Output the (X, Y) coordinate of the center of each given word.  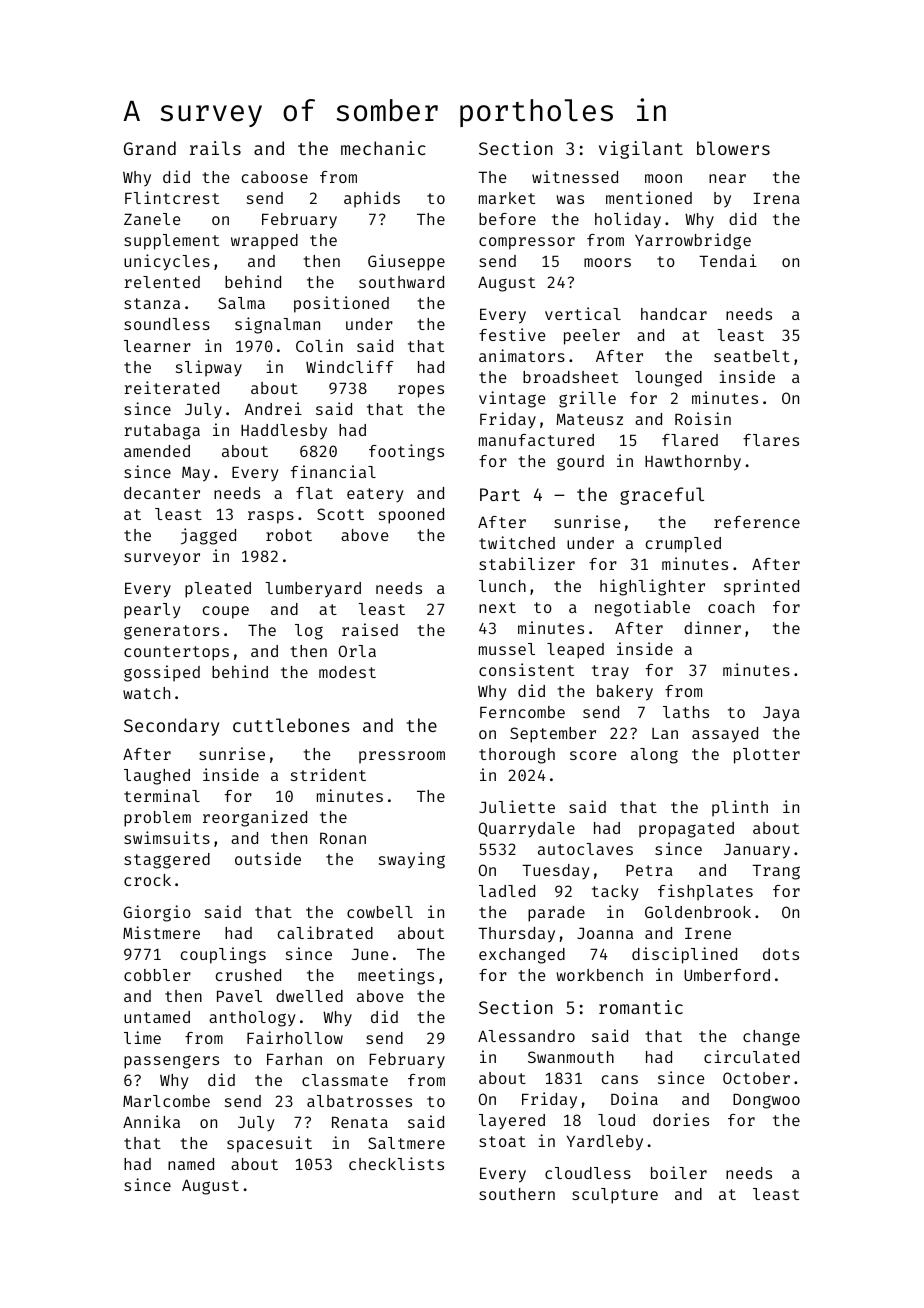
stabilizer (527, 563)
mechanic (383, 148)
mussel (507, 649)
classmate (345, 1080)
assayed (725, 734)
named (191, 1164)
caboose (275, 177)
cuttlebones (291, 725)
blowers (733, 148)
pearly (152, 611)
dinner (712, 627)
